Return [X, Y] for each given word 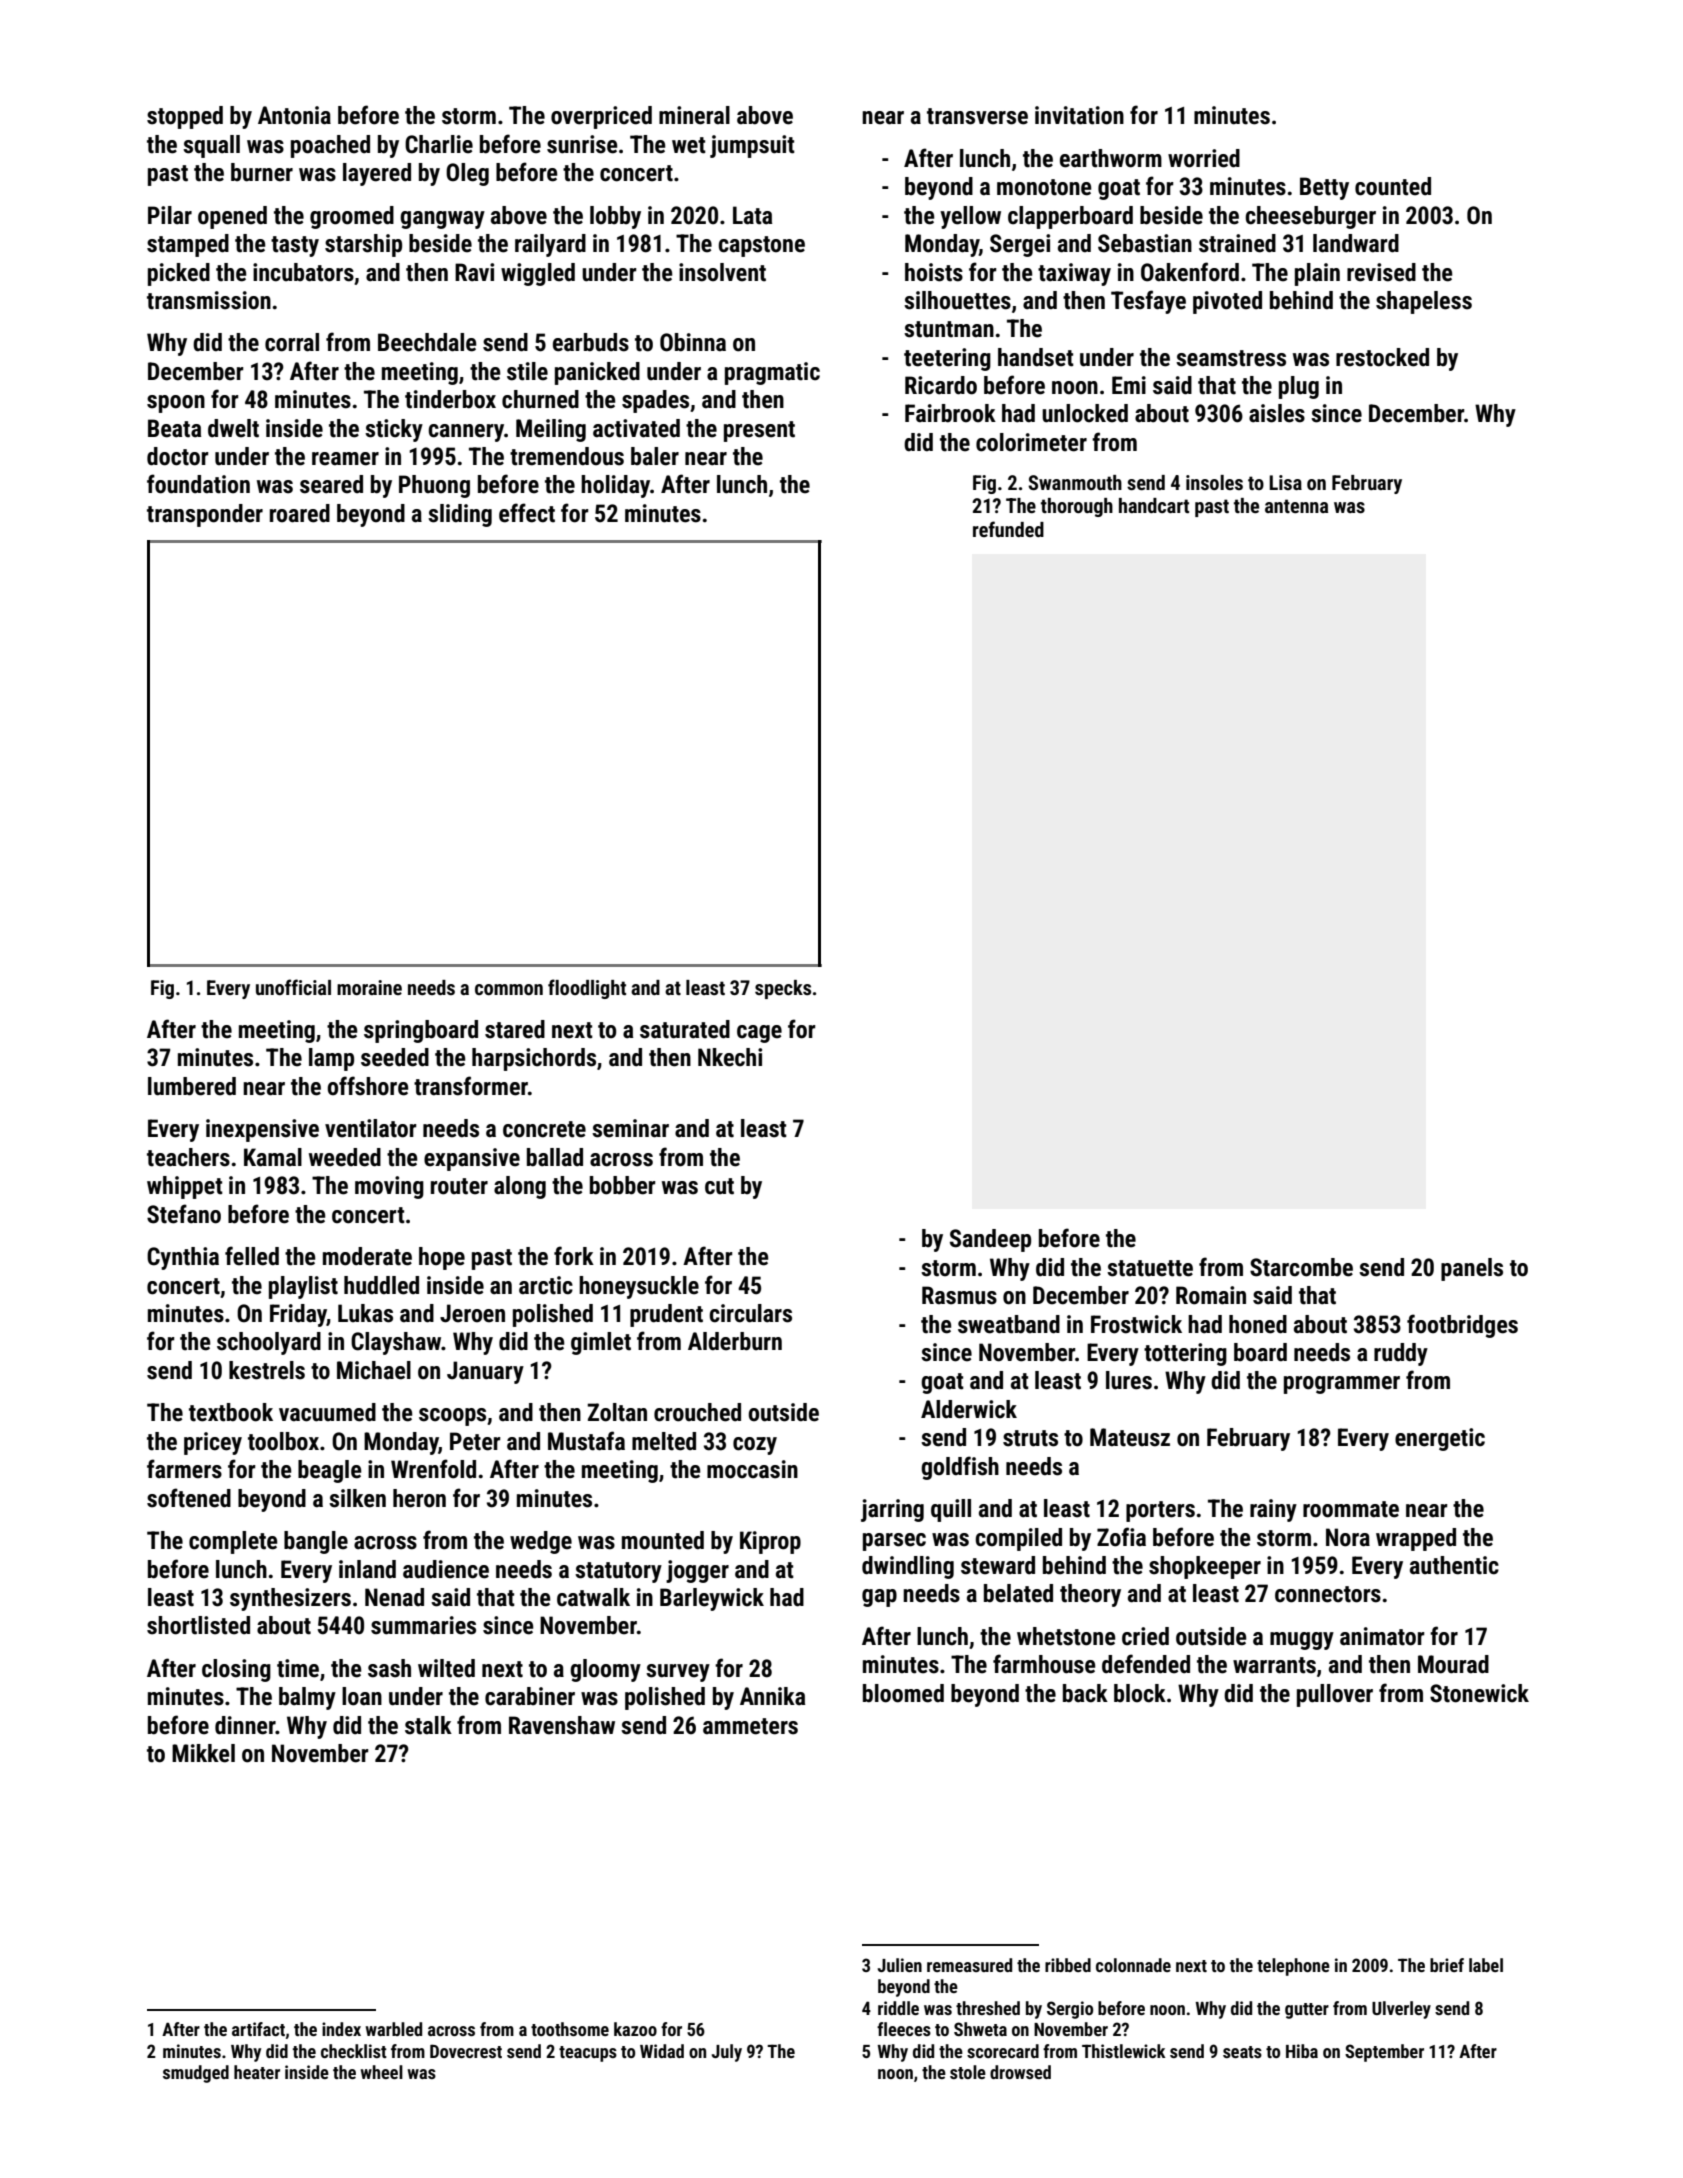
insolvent [722, 272]
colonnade [1133, 1965]
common [509, 989]
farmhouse [1044, 1664]
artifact [258, 2029]
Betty [1324, 188]
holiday [615, 486]
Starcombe [1301, 1267]
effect [527, 513]
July [727, 2053]
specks [783, 989]
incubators [303, 272]
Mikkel [203, 1753]
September [1384, 2053]
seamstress [1231, 358]
